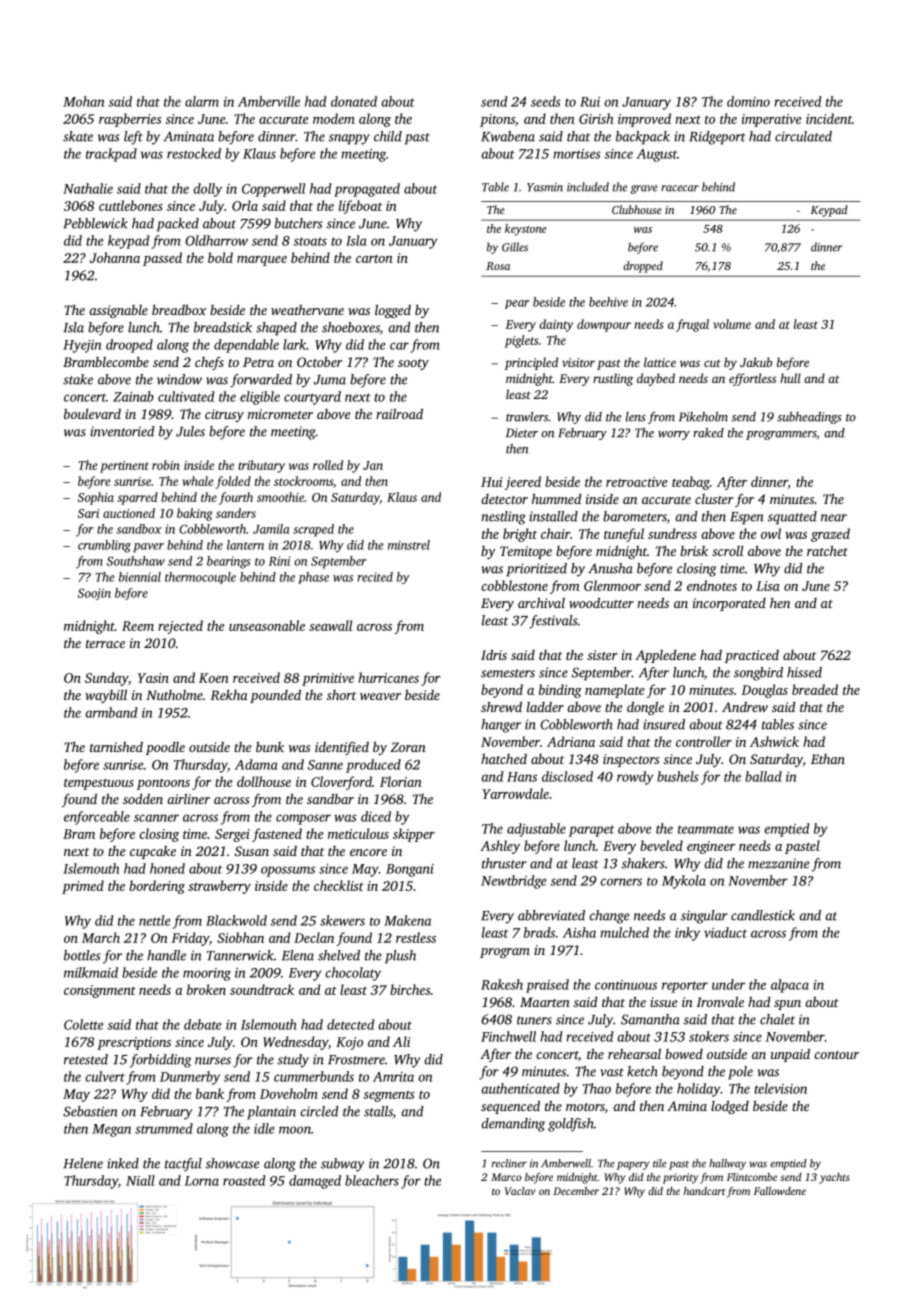 This document has width=924, height=1308. Describe the element at coordinates (122, 431) in the document. I see `inventoried` at that location.
